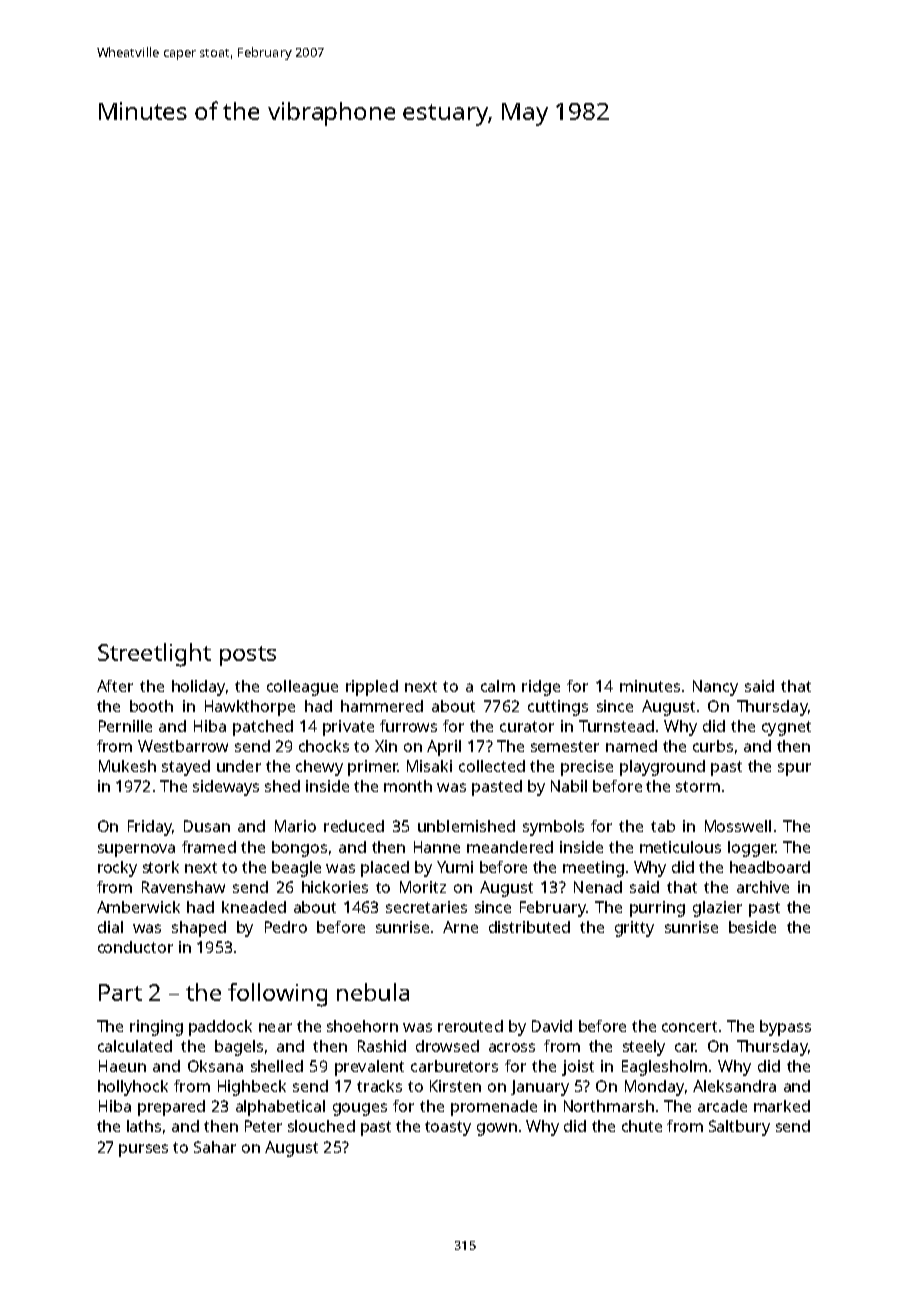 The width and height of the page is (908, 1316). Describe the element at coordinates (715, 688) in the page. I see `Nancy` at that location.
